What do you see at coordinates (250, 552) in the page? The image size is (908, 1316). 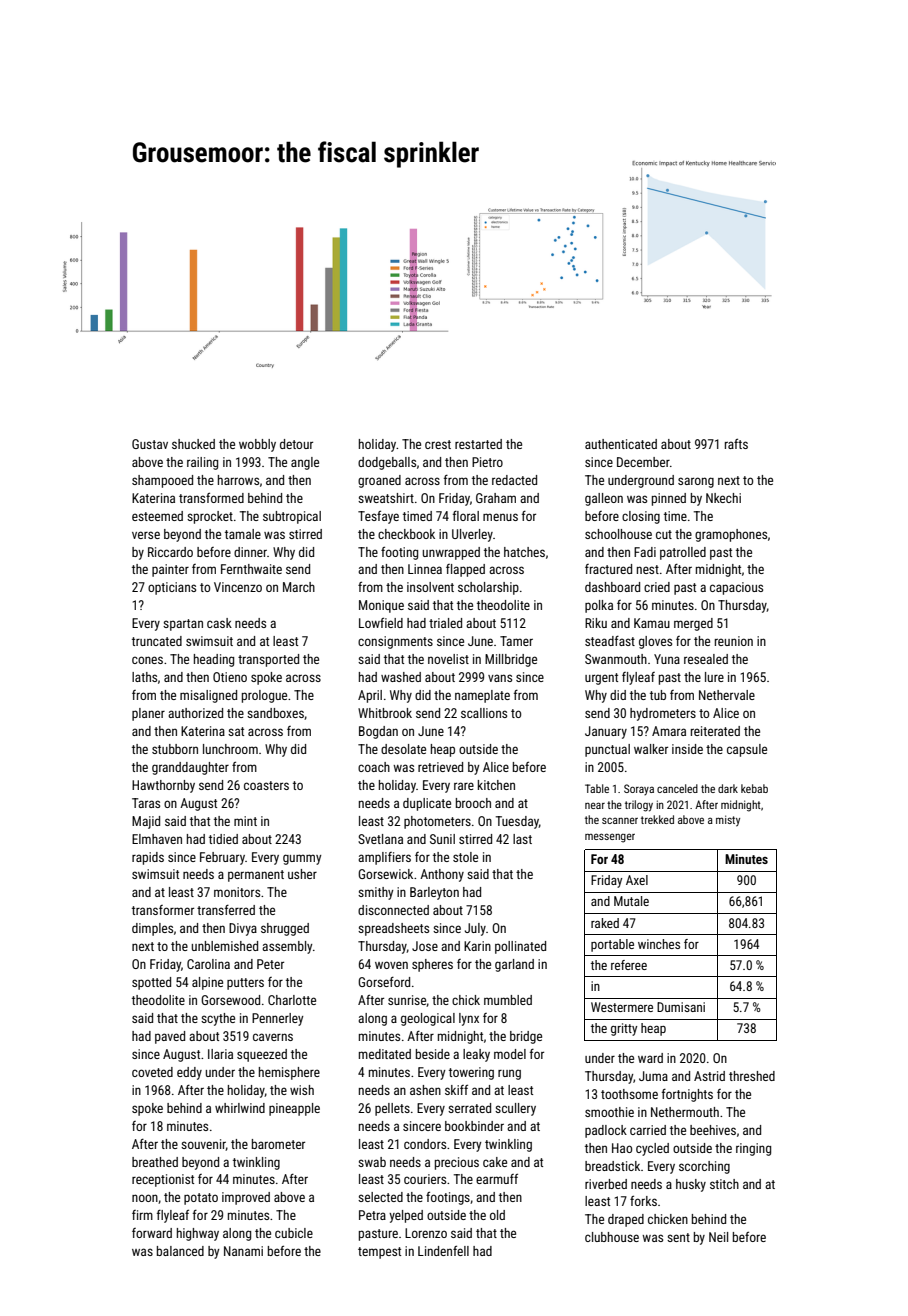 I see `dinner` at bounding box center [250, 552].
